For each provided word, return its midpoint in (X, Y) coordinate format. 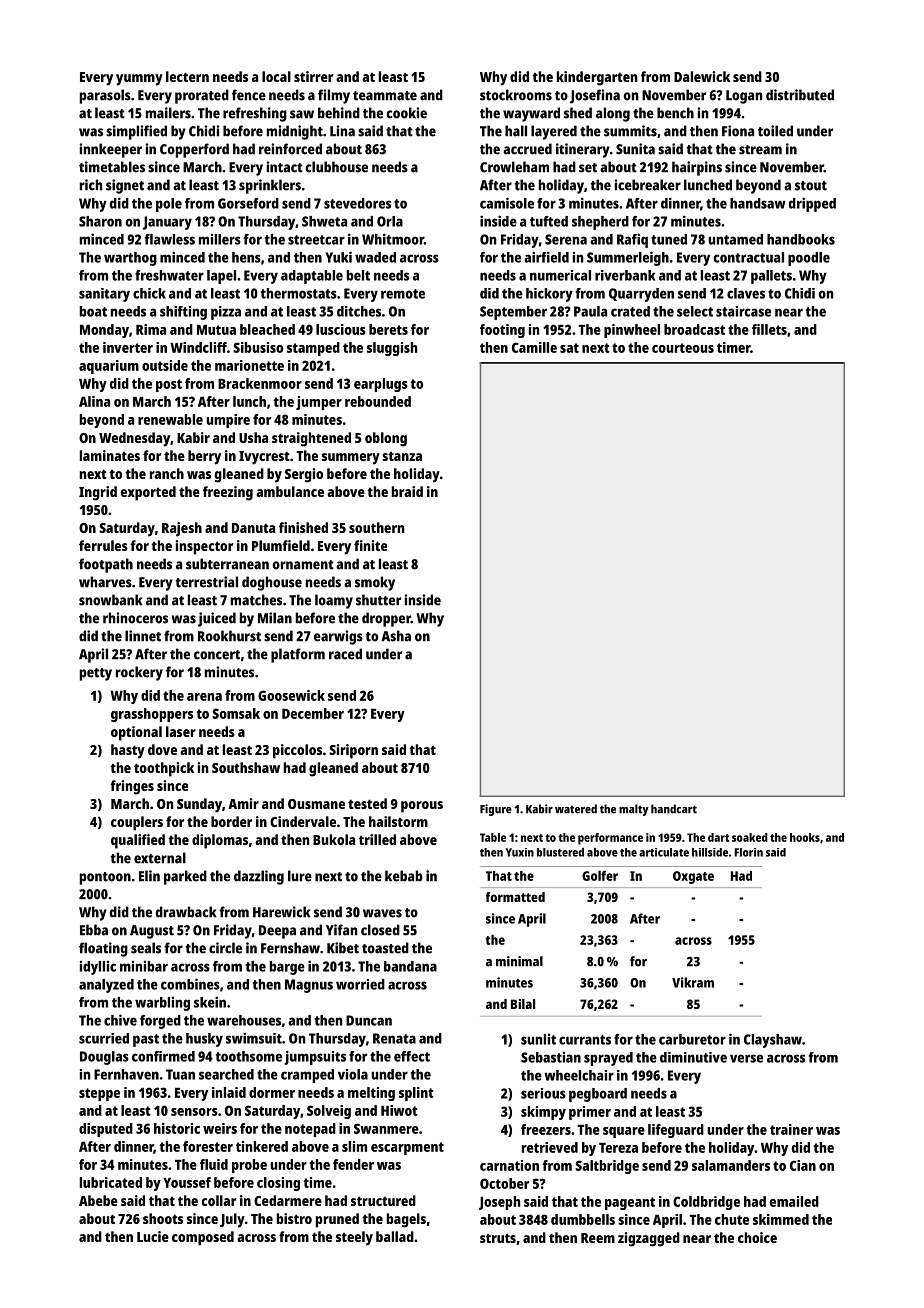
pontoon (105, 878)
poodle (809, 259)
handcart (674, 809)
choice (757, 1237)
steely (354, 1238)
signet (125, 186)
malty (634, 810)
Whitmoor (393, 239)
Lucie (153, 1236)
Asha (396, 636)
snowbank (111, 600)
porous (422, 807)
